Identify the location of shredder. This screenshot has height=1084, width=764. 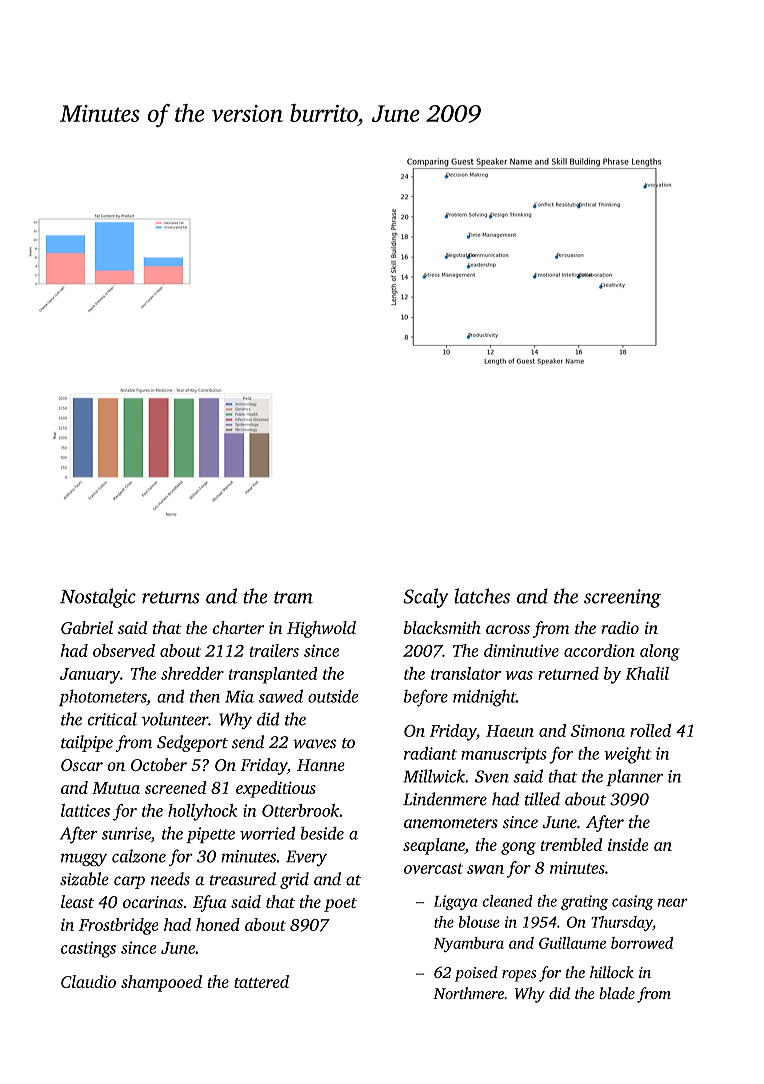
(192, 673).
